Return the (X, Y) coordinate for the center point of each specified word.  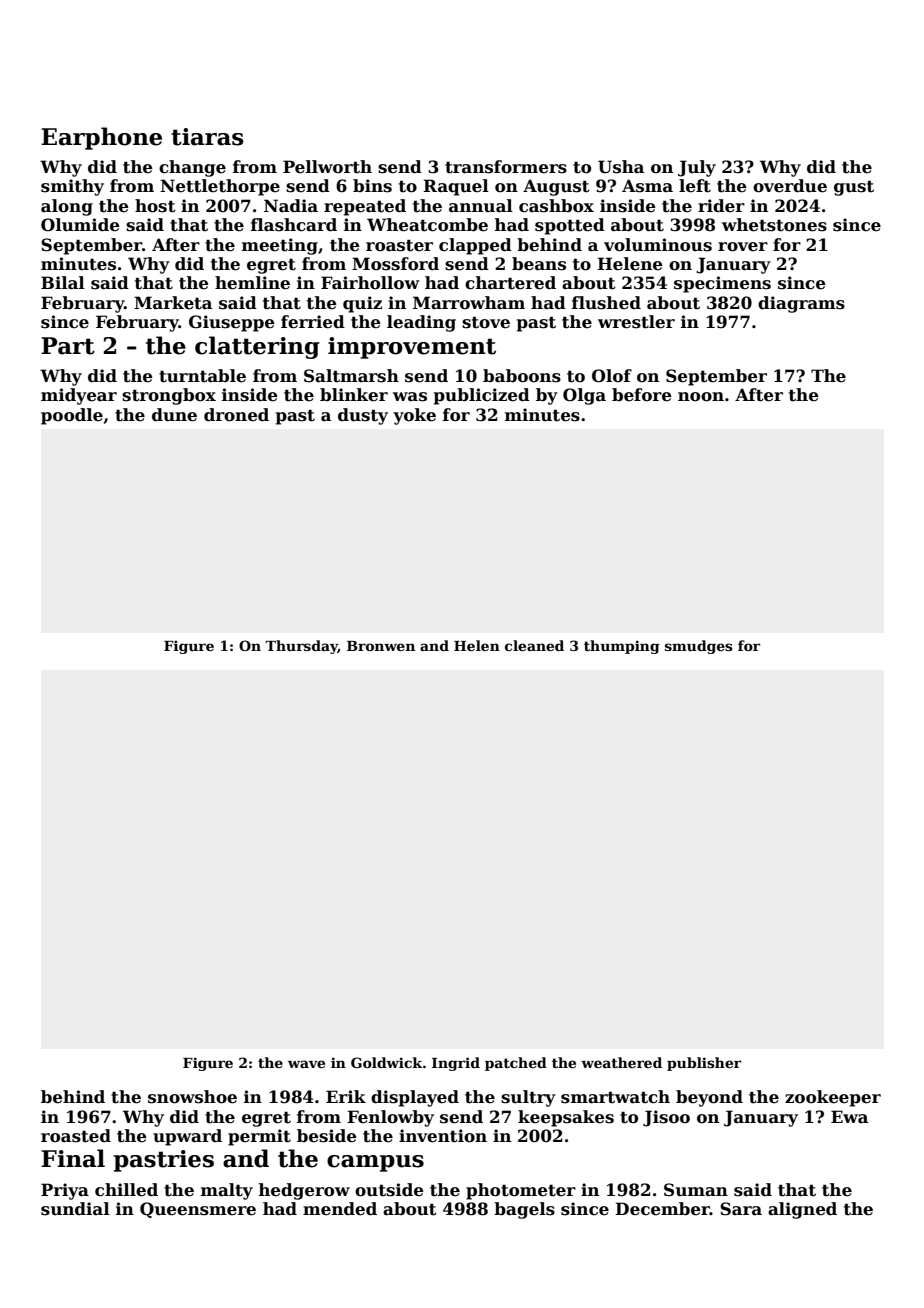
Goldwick (387, 1062)
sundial (75, 1209)
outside (389, 1190)
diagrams (801, 304)
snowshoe (192, 1097)
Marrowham (469, 303)
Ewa (849, 1116)
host (155, 206)
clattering (257, 347)
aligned (802, 1210)
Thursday (301, 647)
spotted (570, 226)
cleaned (534, 645)
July (697, 168)
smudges (699, 647)
